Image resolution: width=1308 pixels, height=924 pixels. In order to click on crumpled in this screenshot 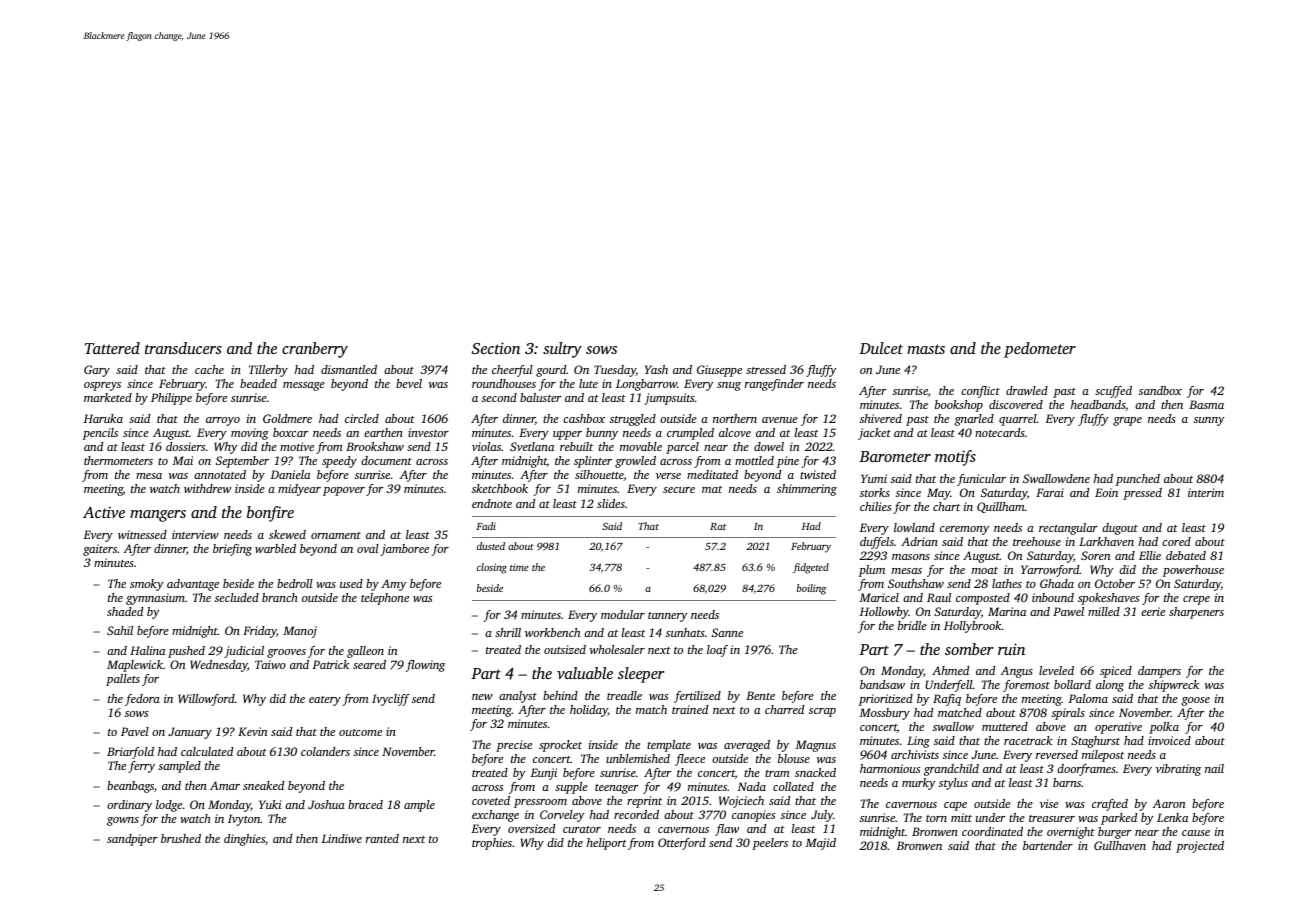, I will do `click(690, 434)`.
